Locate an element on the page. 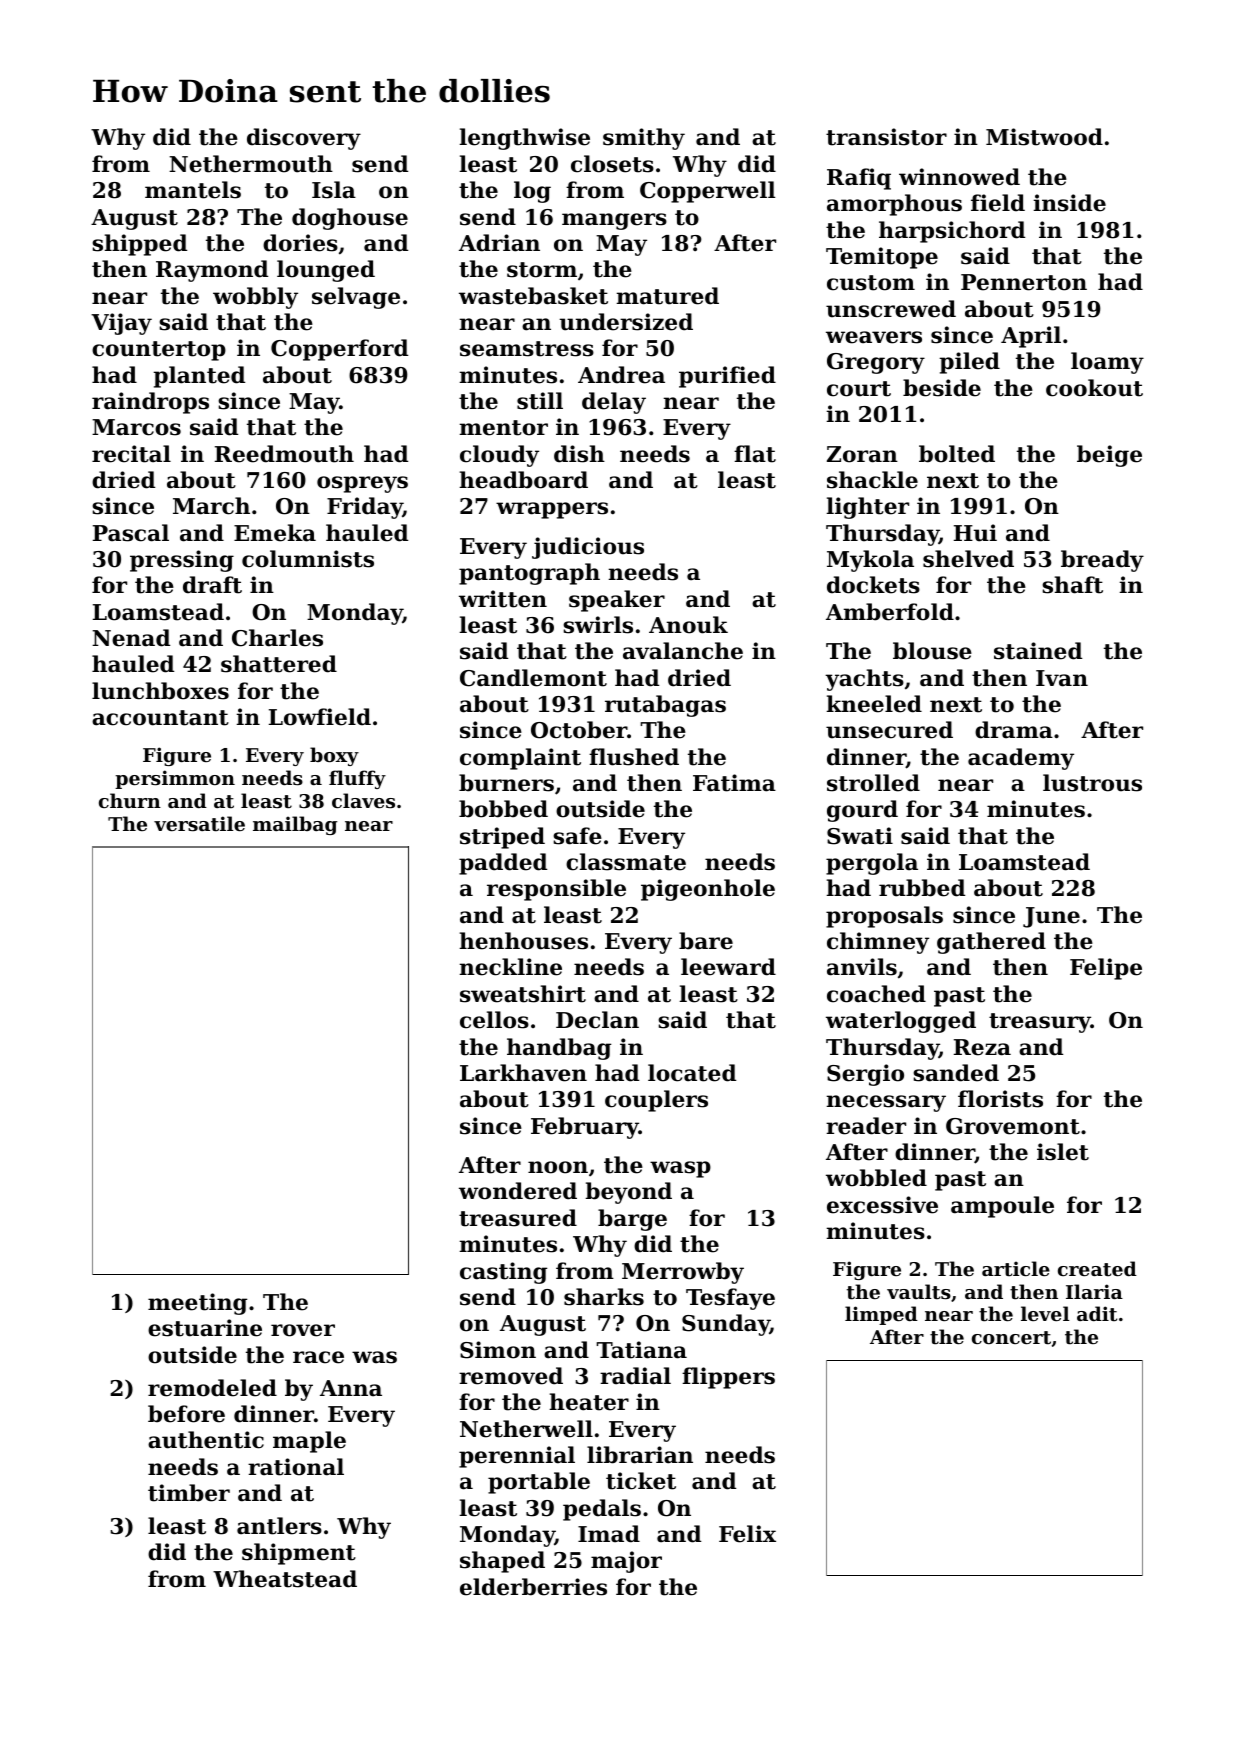  Nethermouth is located at coordinates (251, 164).
